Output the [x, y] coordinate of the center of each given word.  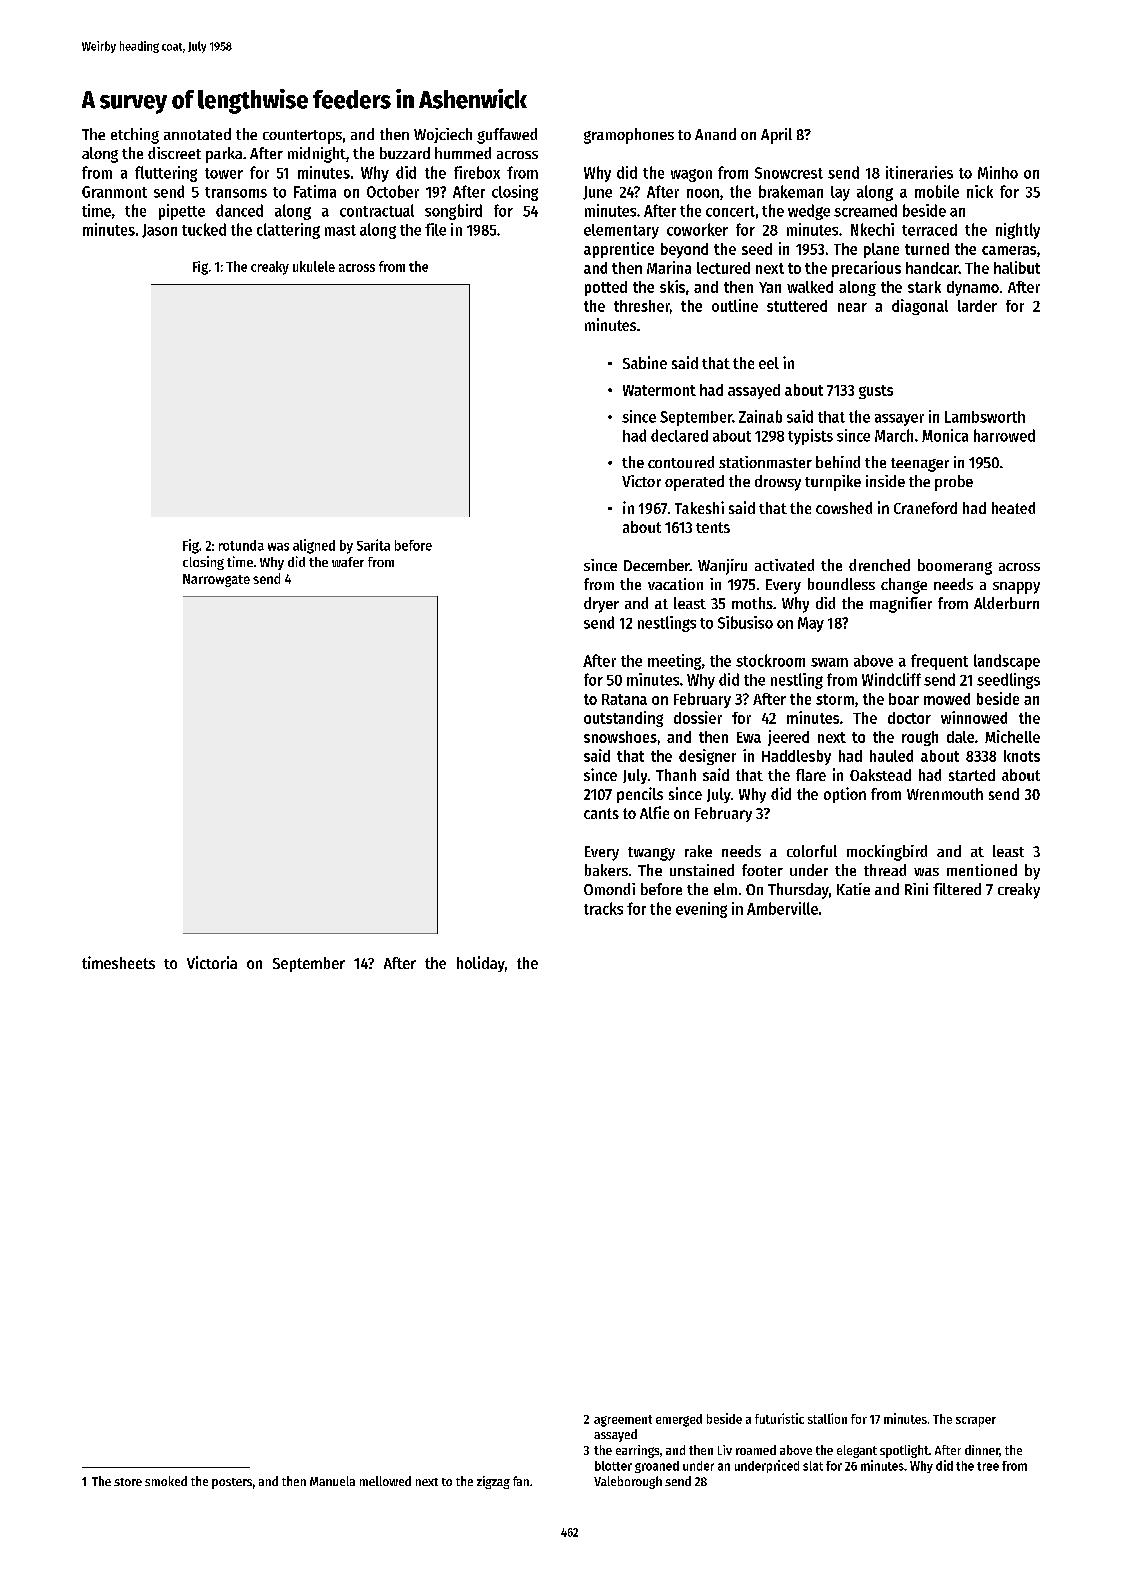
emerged [679, 1420]
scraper [976, 1422]
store [128, 1482]
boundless [841, 584]
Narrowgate [216, 580]
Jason [159, 231]
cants [601, 813]
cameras [1009, 250]
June [597, 193]
